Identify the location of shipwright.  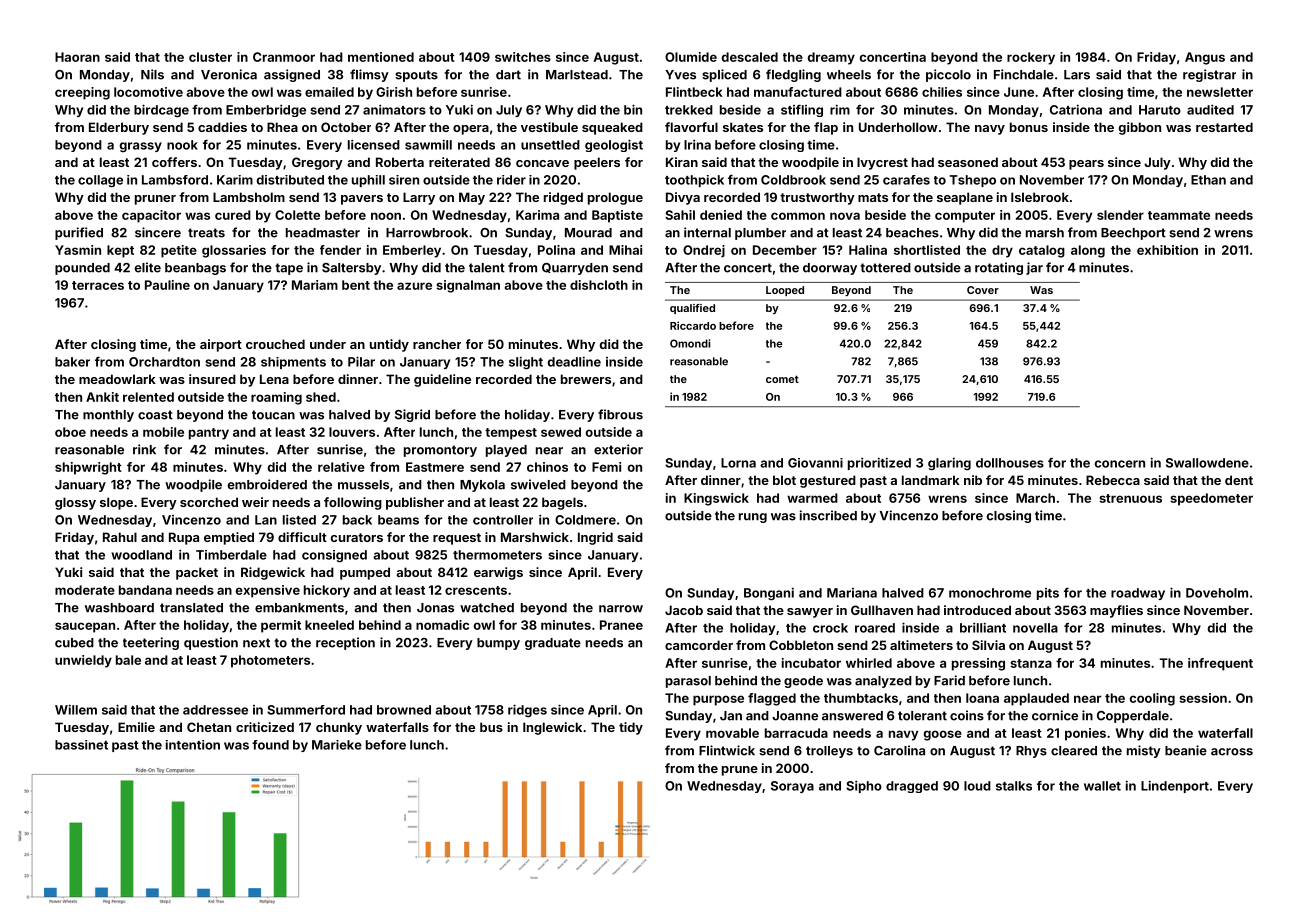
(88, 468).
